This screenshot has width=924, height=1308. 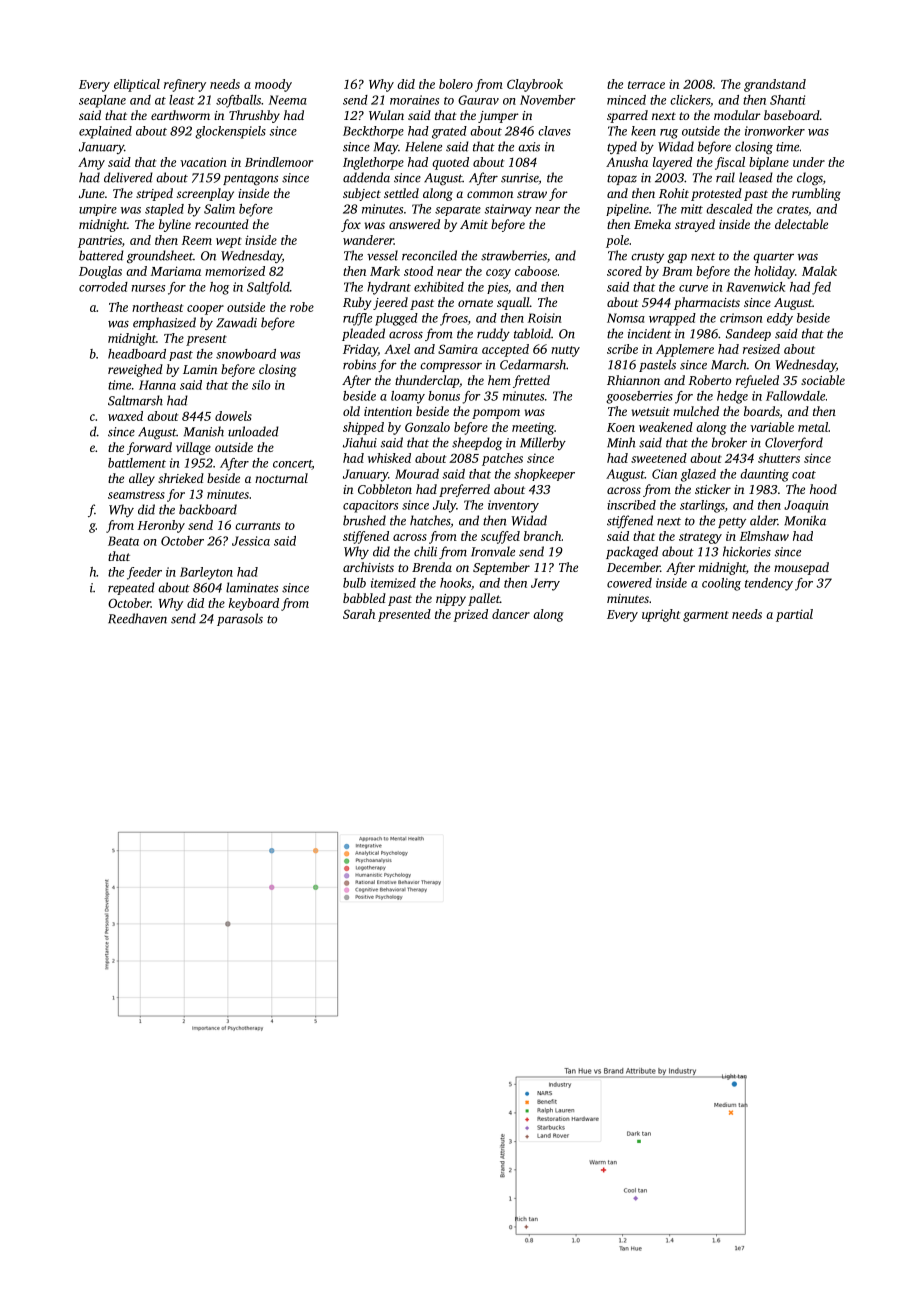 I want to click on rumbling, so click(x=816, y=194).
